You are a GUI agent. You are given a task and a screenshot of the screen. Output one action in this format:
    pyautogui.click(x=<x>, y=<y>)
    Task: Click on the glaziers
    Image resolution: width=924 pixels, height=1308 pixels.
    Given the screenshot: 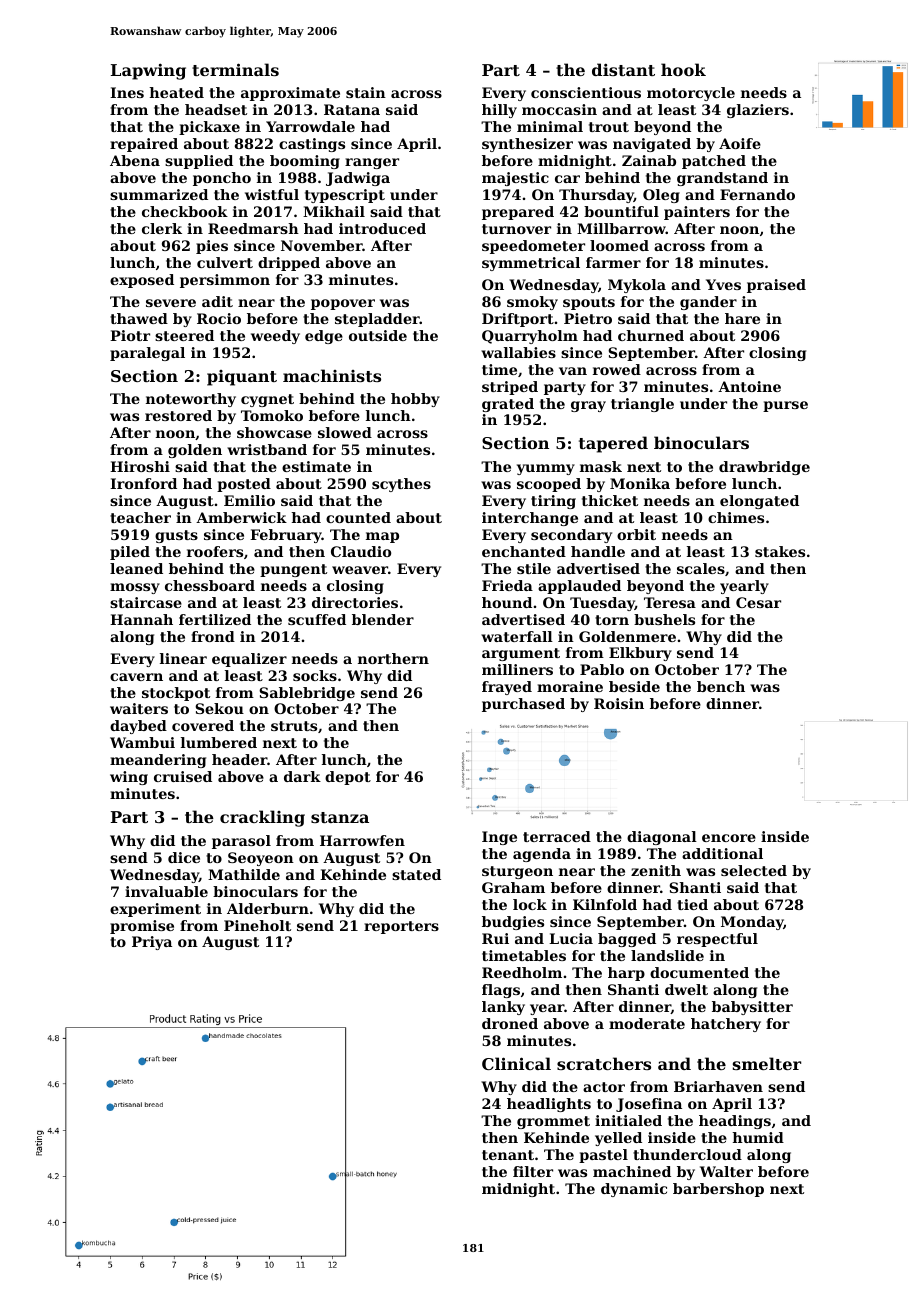 What is the action you would take?
    pyautogui.click(x=758, y=111)
